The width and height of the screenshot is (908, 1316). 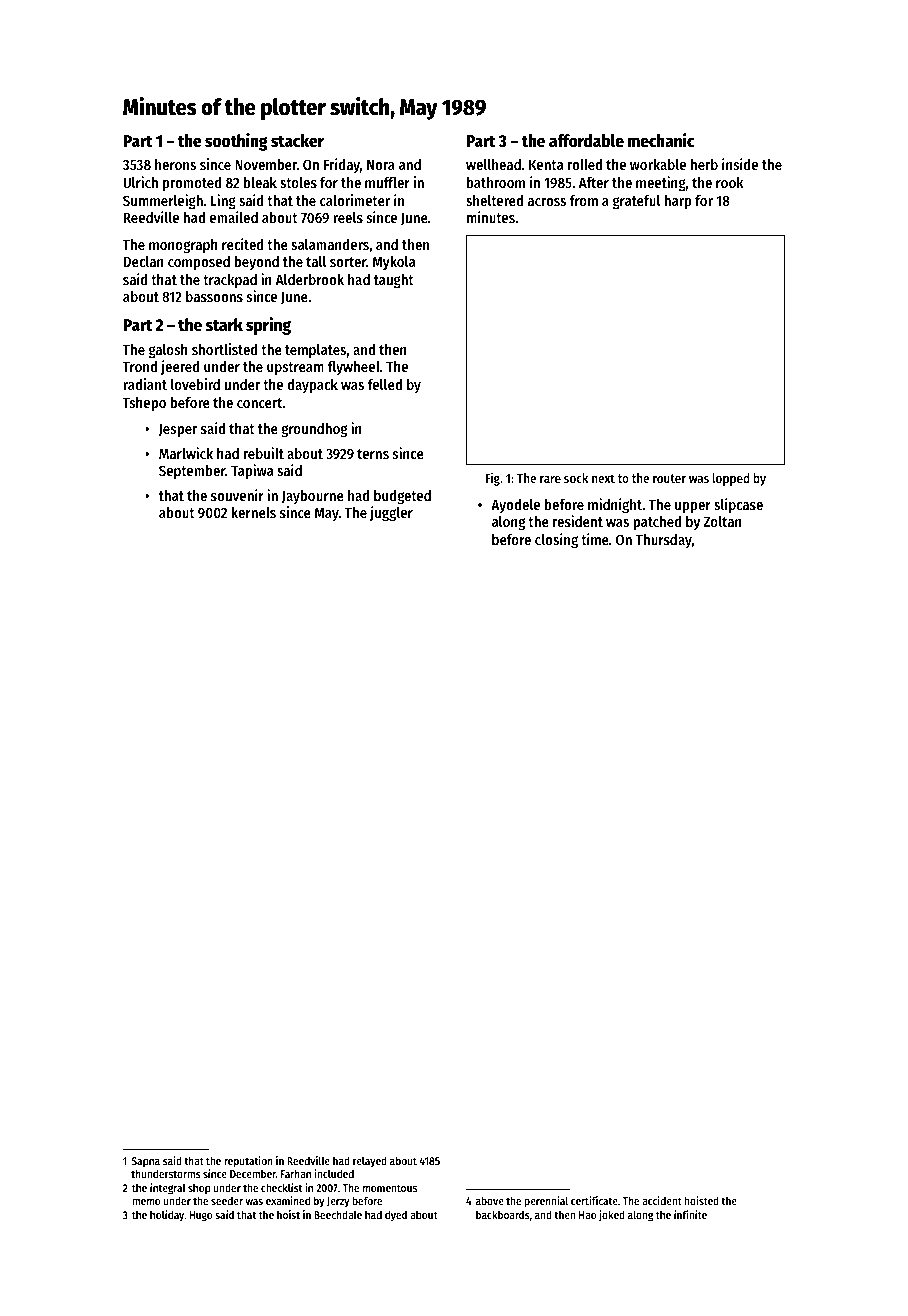 What do you see at coordinates (546, 165) in the screenshot?
I see `Kenta` at bounding box center [546, 165].
